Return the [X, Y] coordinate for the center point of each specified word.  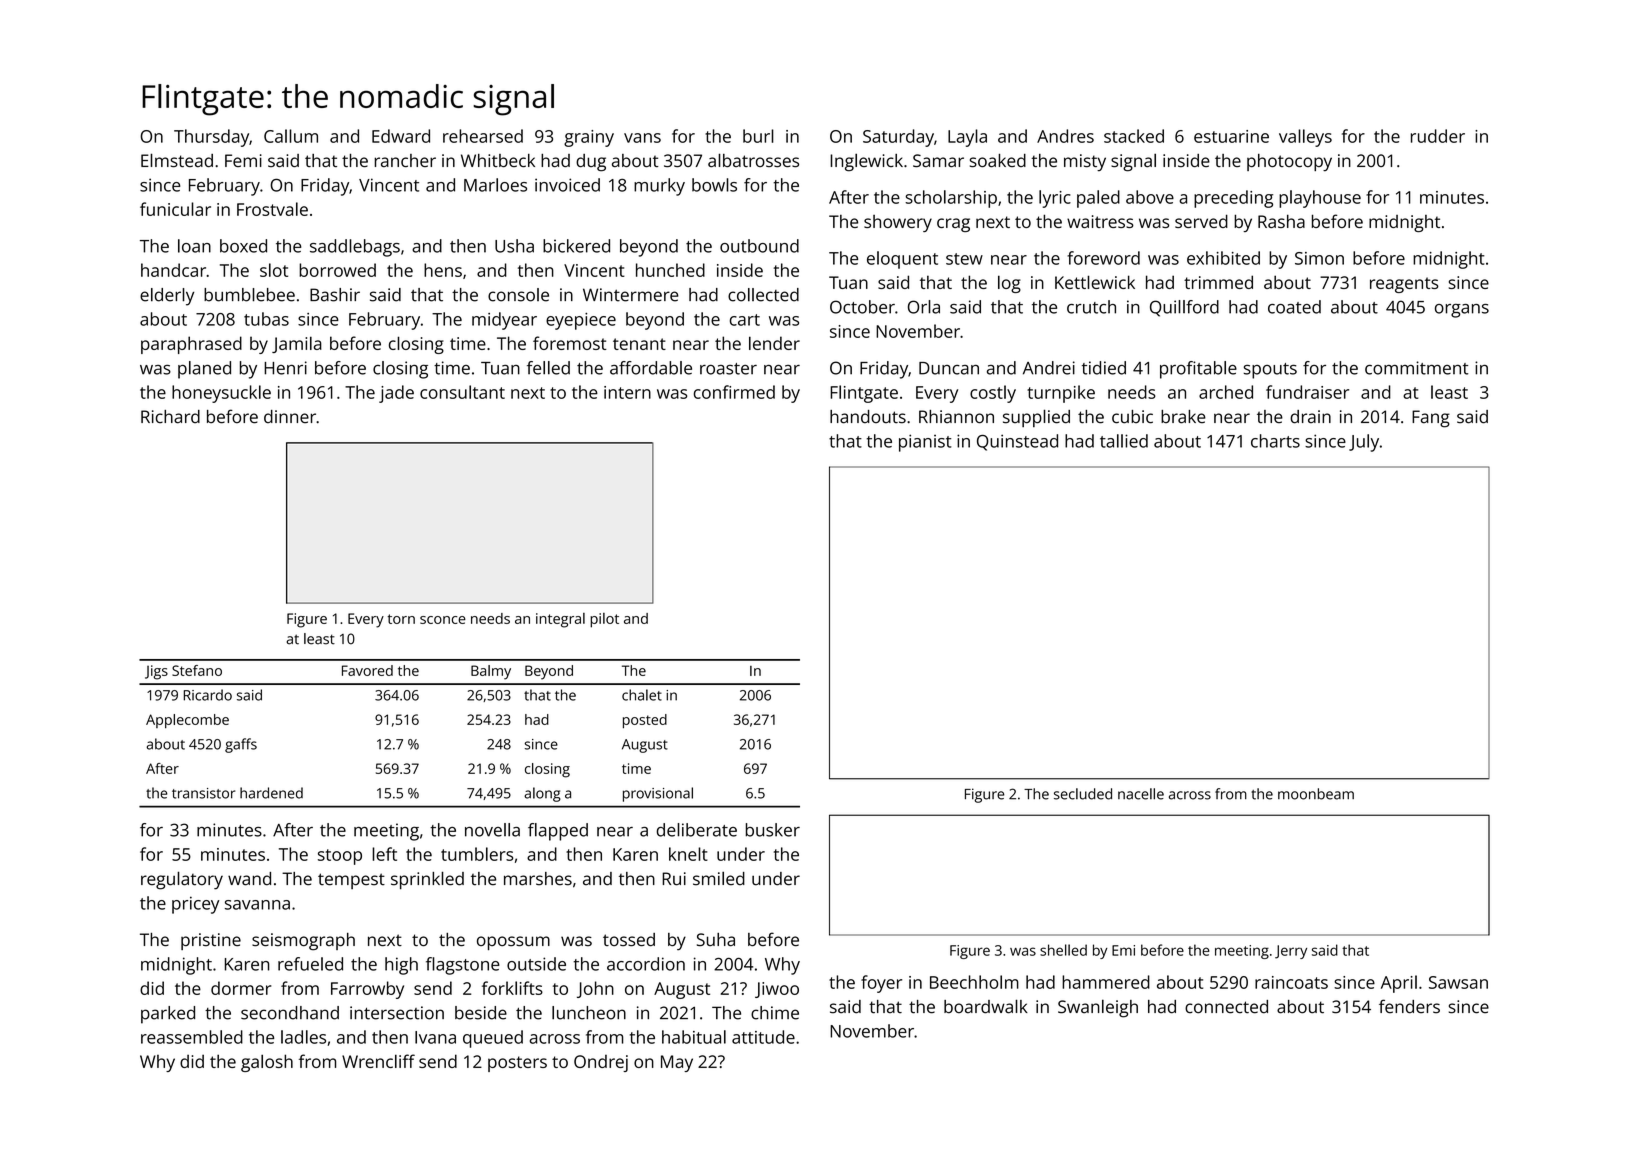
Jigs [156, 672]
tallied [1124, 441]
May [677, 1063]
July [1364, 443]
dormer [241, 988]
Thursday [211, 138]
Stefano [197, 670]
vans [642, 138]
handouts [868, 417]
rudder [1438, 136]
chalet [642, 695]
